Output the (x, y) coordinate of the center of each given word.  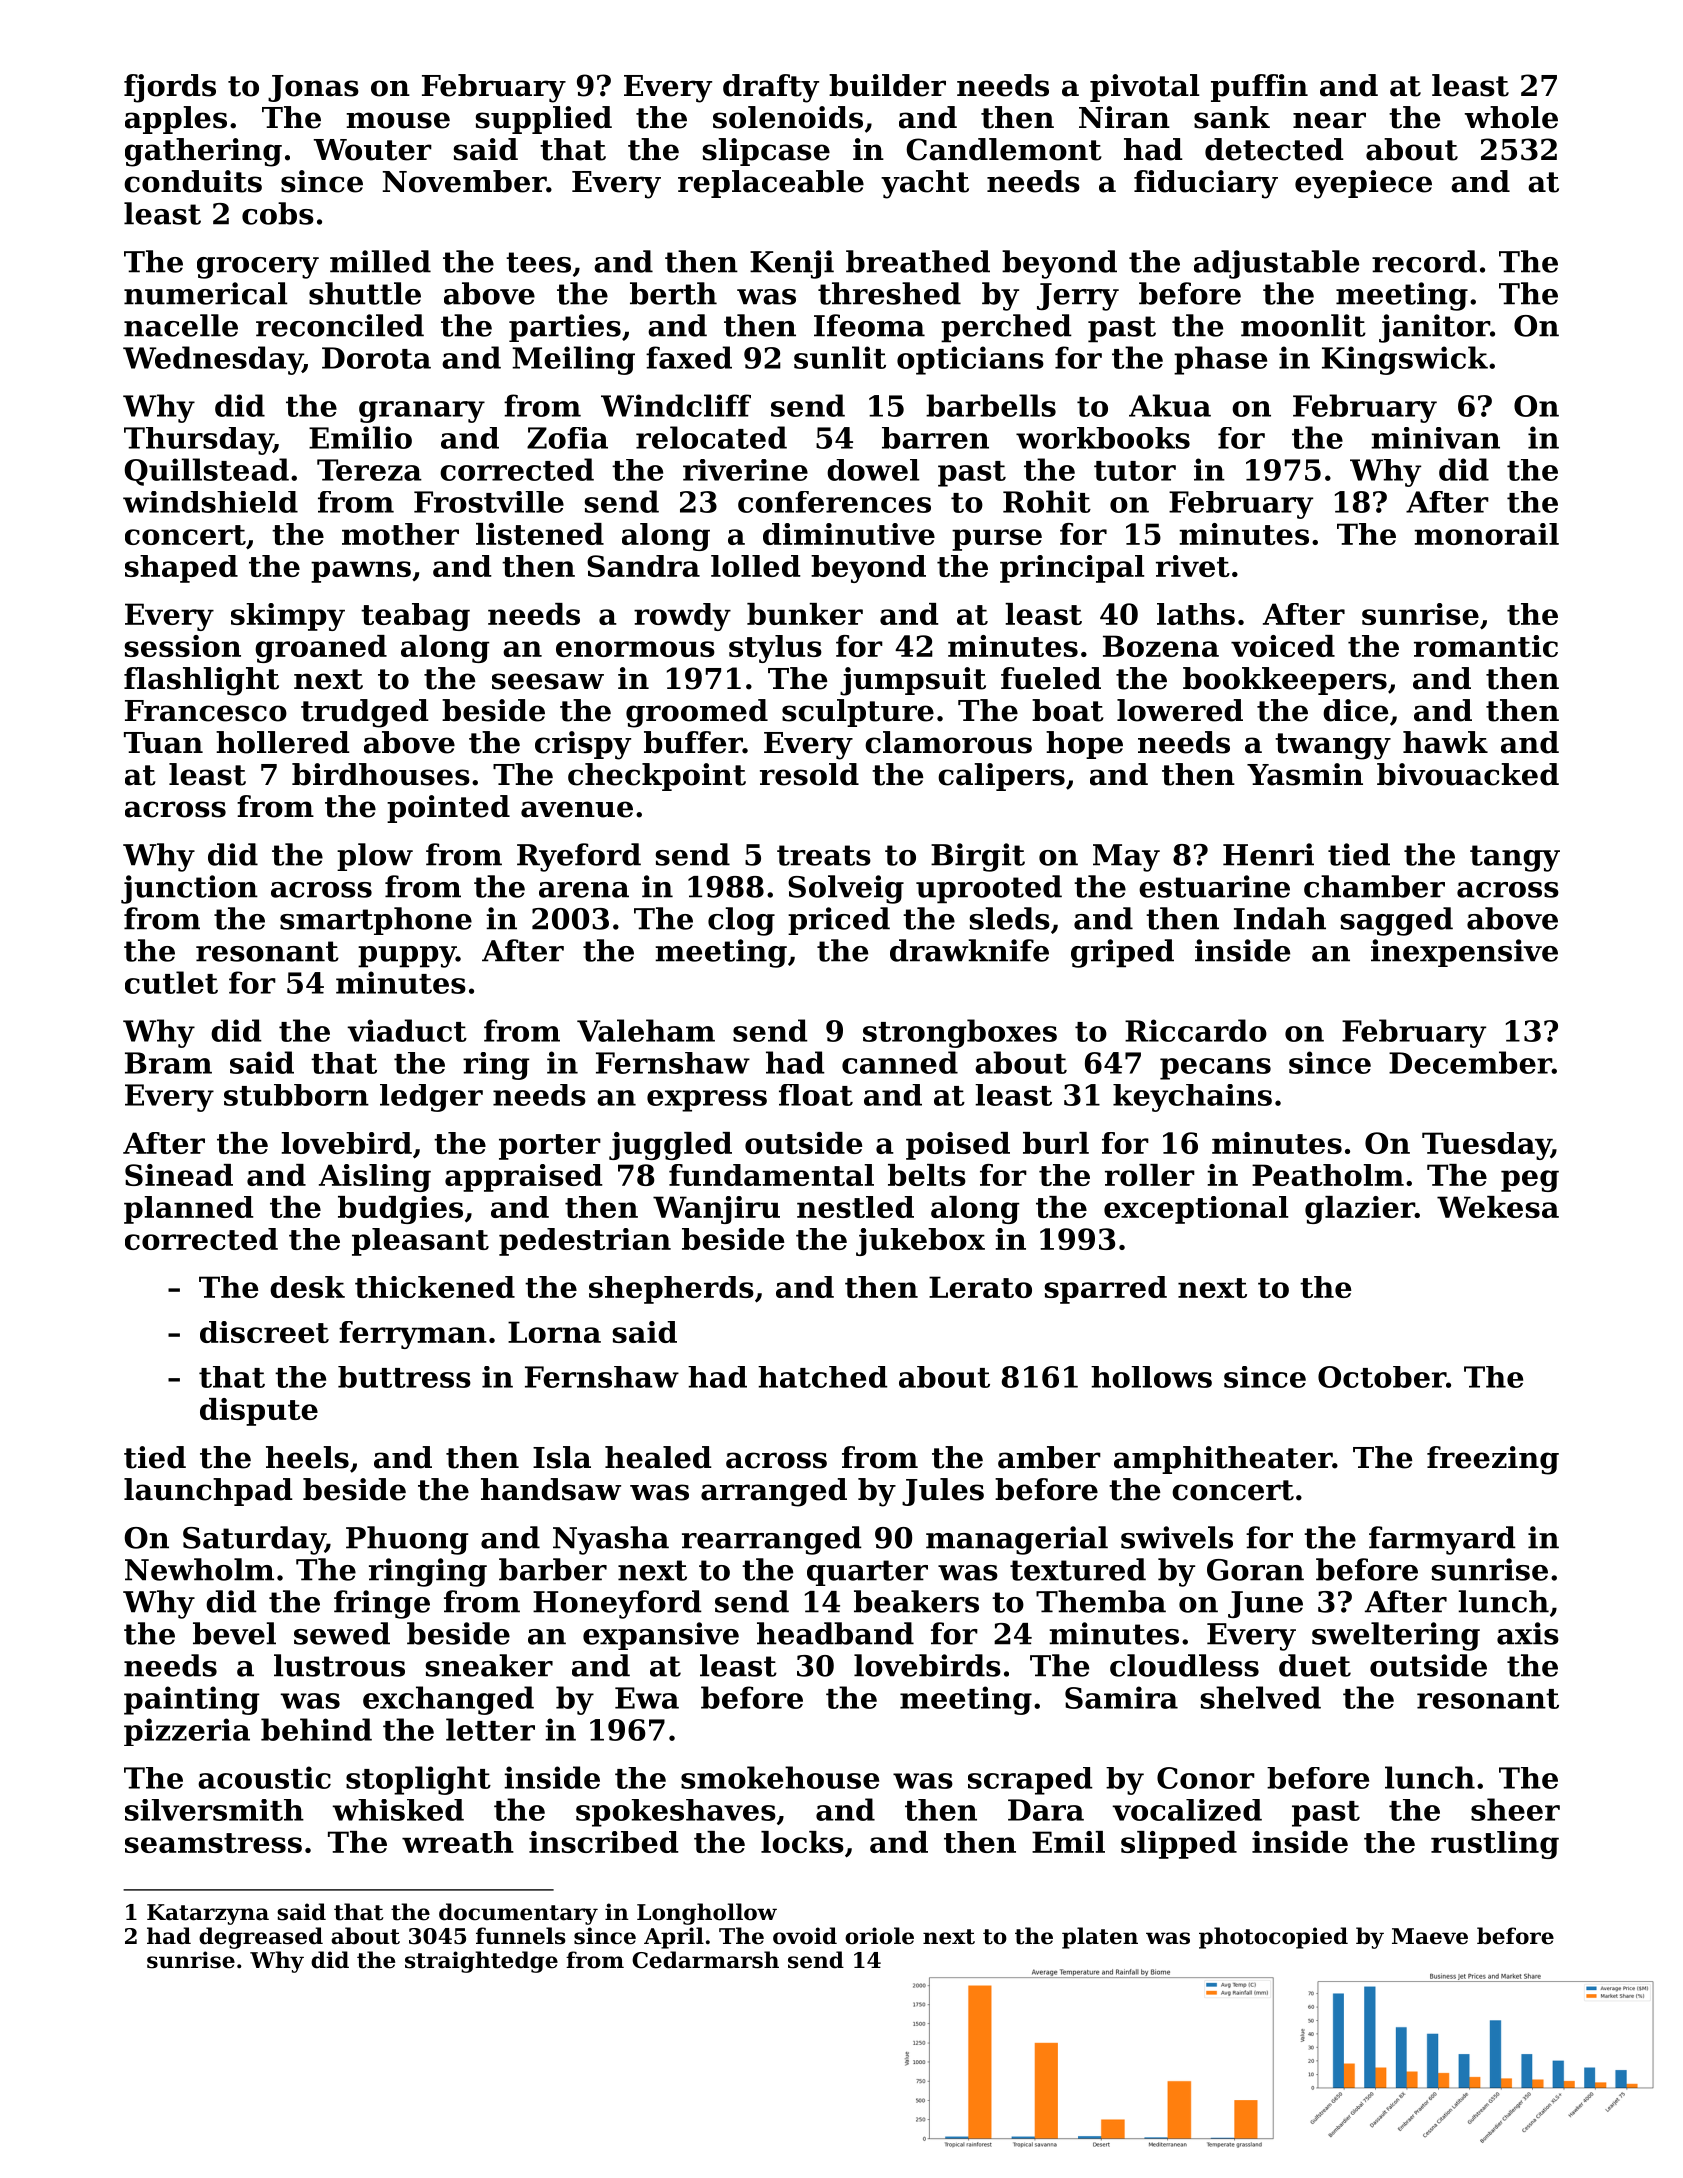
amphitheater (1223, 1460)
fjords (170, 88)
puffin (1259, 88)
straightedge (481, 1962)
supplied (544, 120)
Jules (943, 1492)
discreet (264, 1332)
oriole (879, 1936)
